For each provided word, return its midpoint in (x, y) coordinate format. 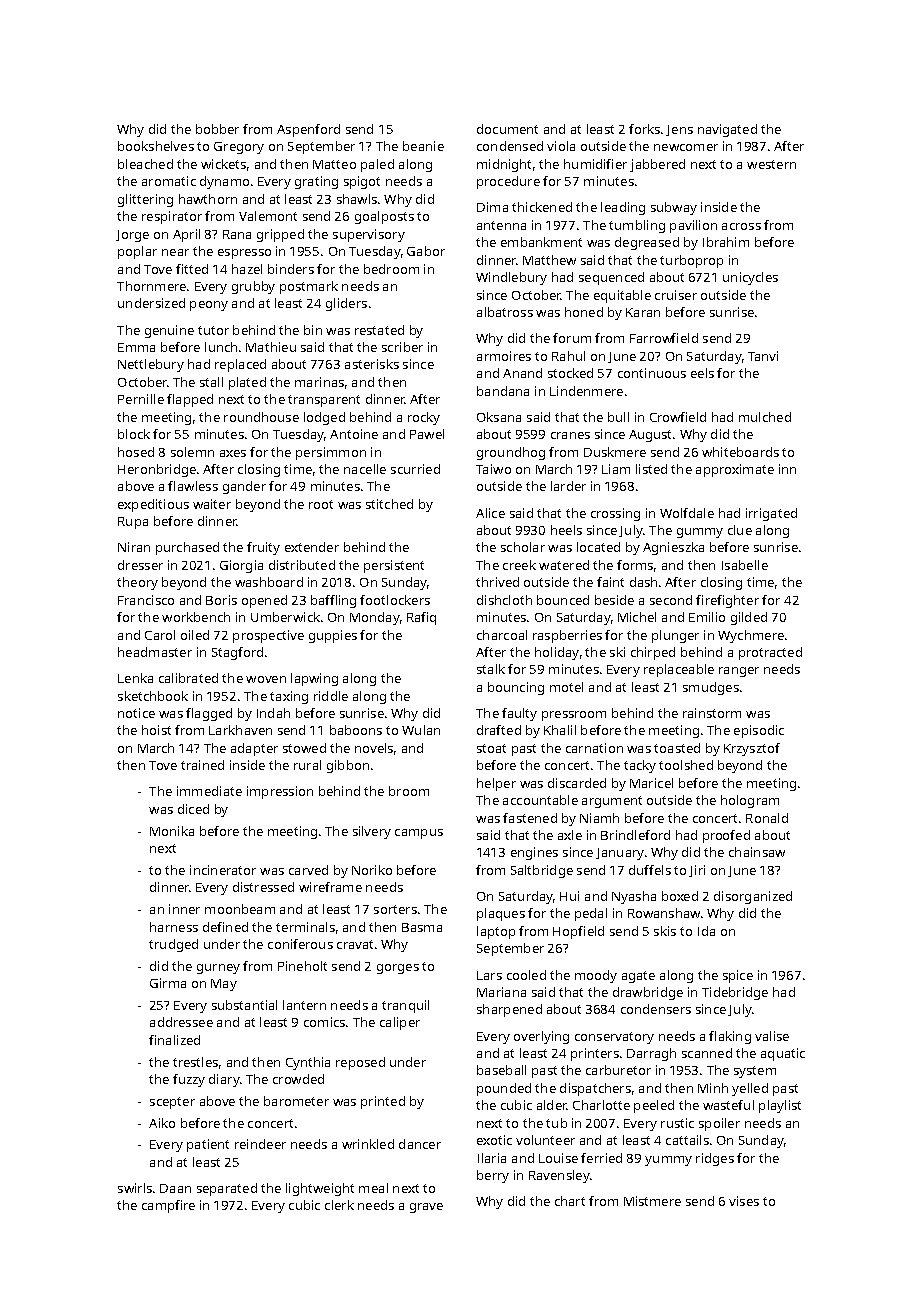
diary (224, 1080)
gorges (398, 969)
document (507, 129)
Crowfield (678, 417)
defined (225, 927)
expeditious (153, 505)
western (771, 164)
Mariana (501, 992)
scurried (415, 469)
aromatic (169, 181)
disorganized (753, 897)
